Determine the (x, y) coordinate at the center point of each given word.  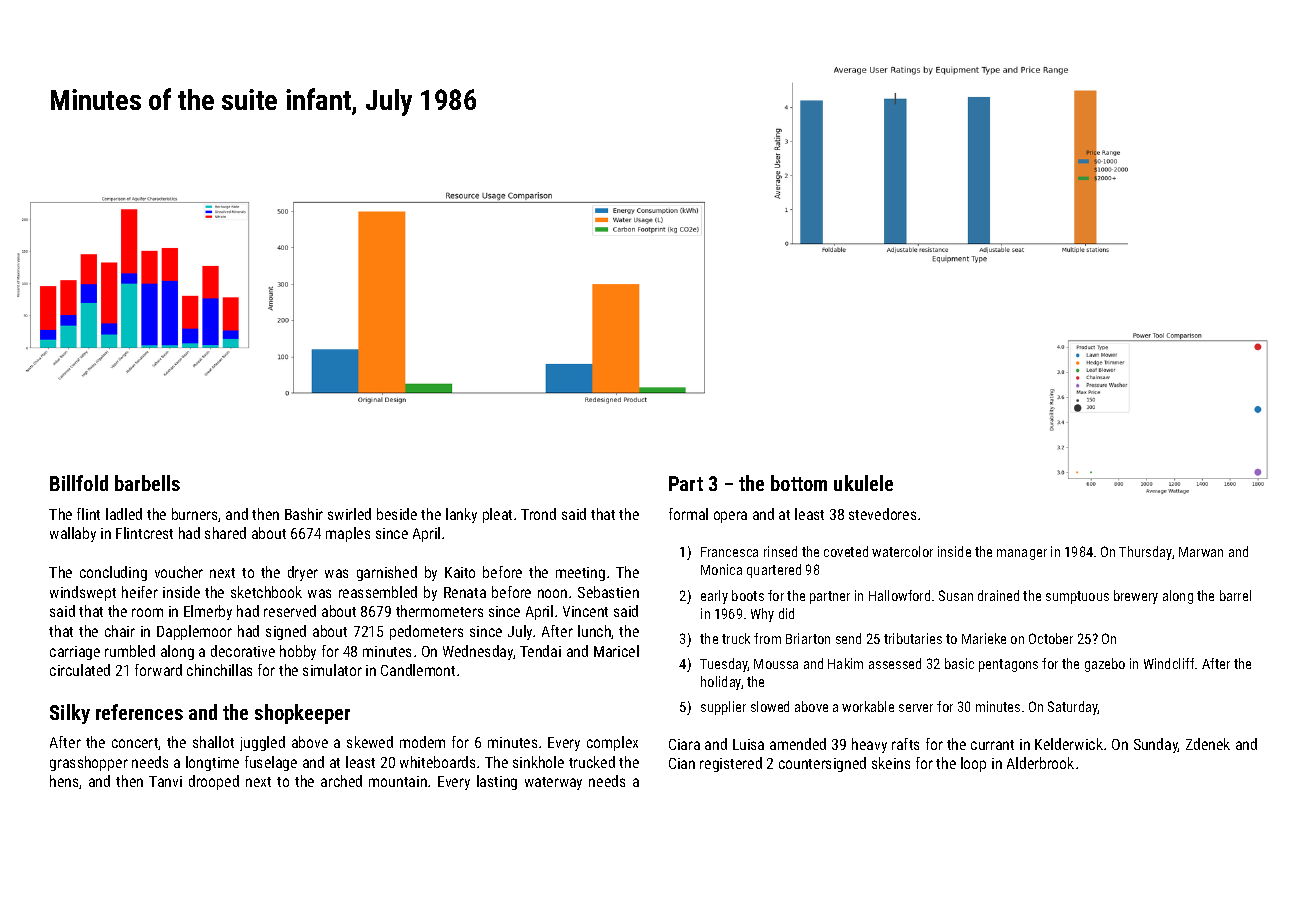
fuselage (271, 763)
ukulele (863, 483)
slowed (770, 706)
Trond (538, 514)
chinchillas (219, 670)
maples (348, 534)
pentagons (1008, 665)
